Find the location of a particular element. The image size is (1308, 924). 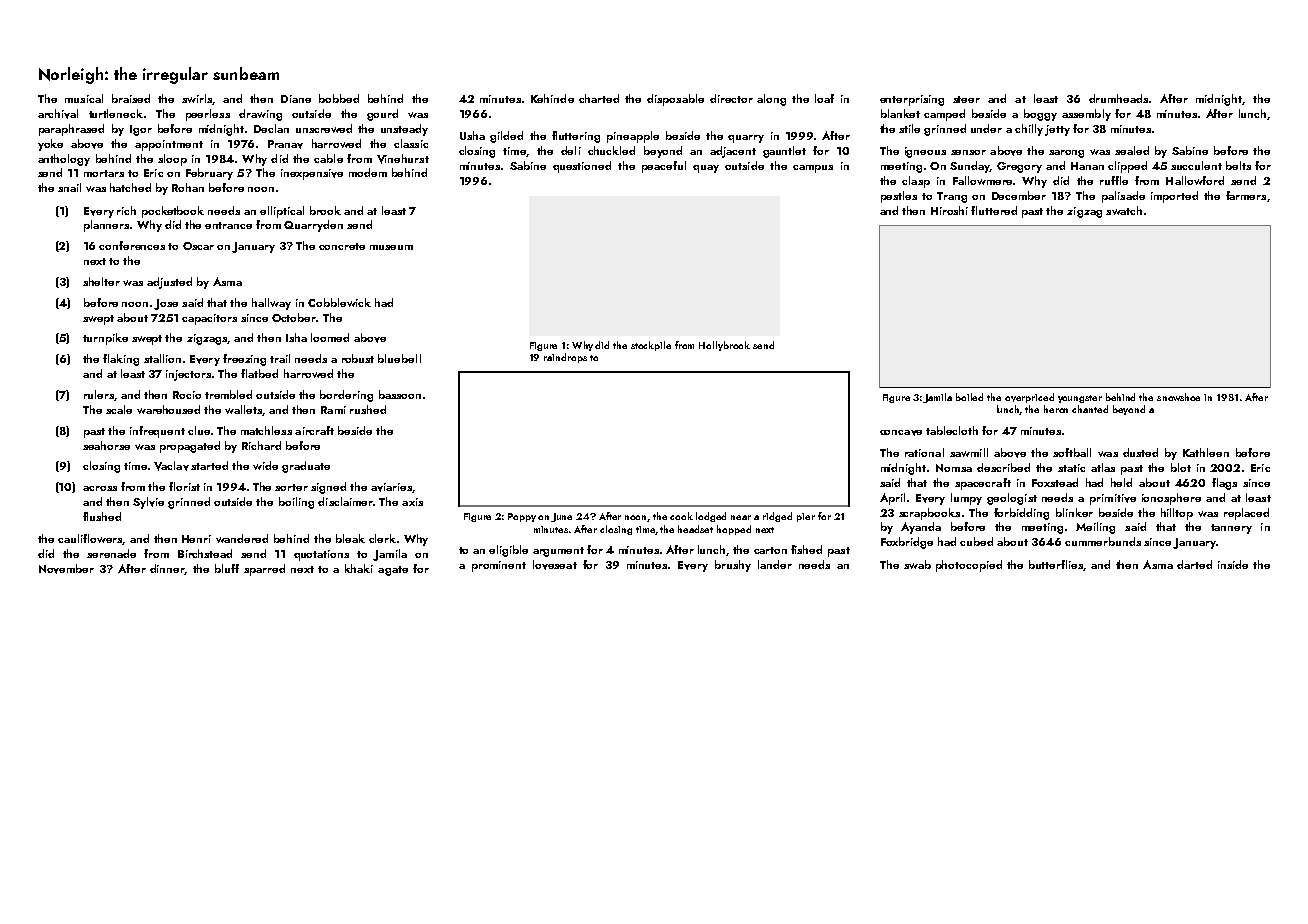

swab is located at coordinates (917, 564).
